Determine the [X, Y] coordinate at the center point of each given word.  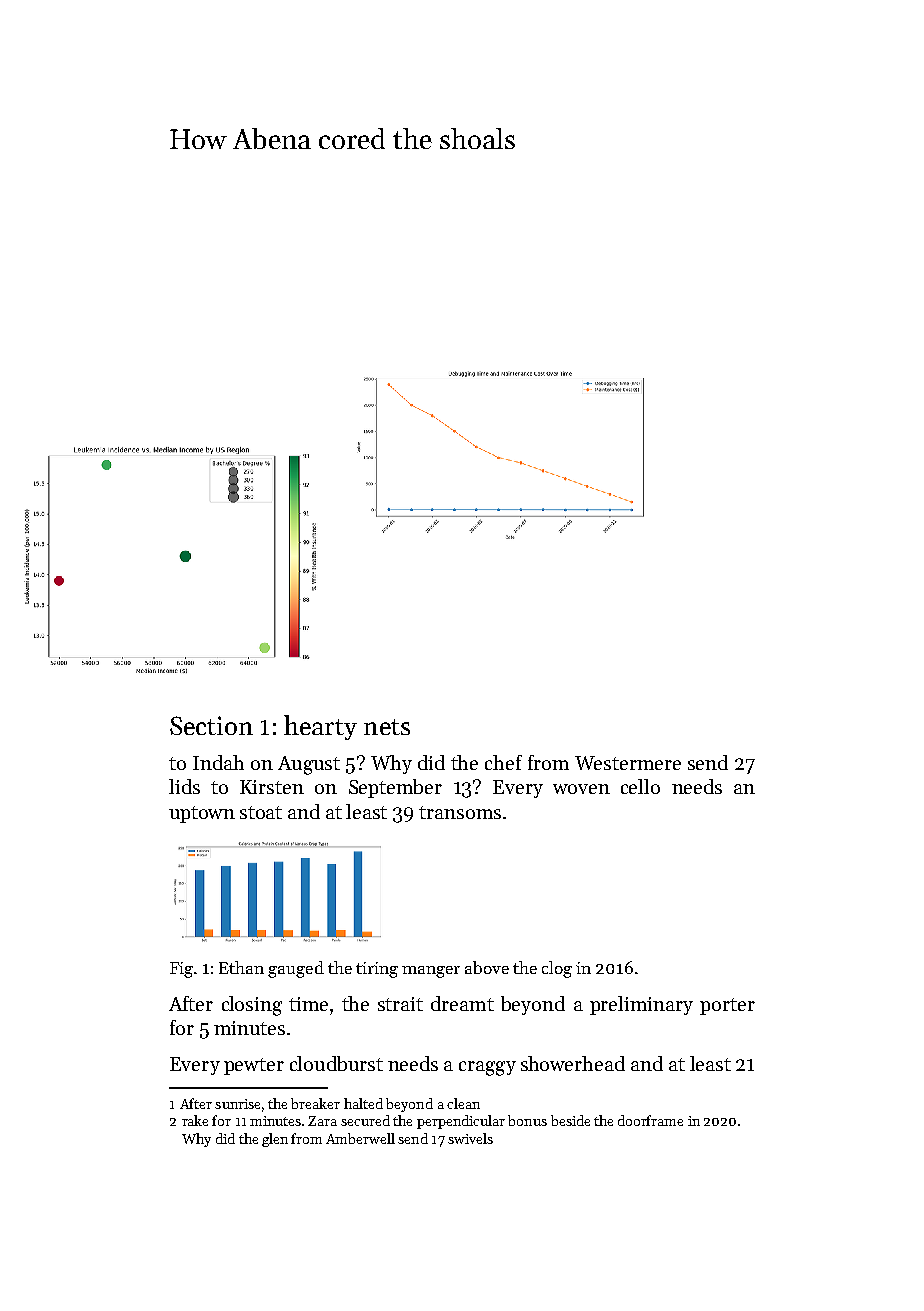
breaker [315, 1103]
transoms [460, 812]
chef [503, 762]
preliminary [641, 1005]
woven [581, 789]
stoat [261, 812]
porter [727, 1006]
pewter [254, 1066]
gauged [296, 969]
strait [400, 1004]
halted [363, 1103]
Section [211, 725]
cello [640, 786]
